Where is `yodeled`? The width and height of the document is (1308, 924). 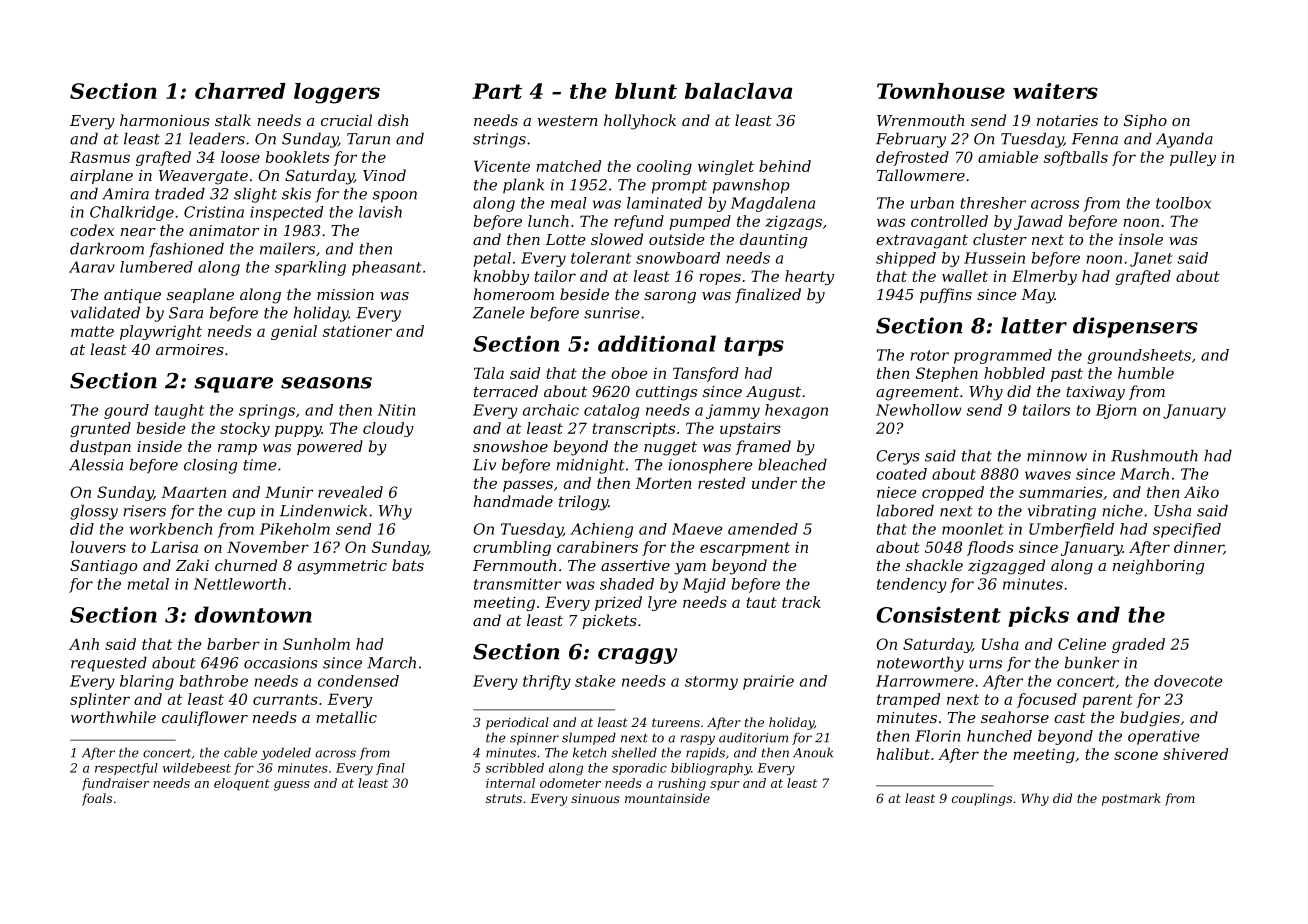 yodeled is located at coordinates (286, 753).
